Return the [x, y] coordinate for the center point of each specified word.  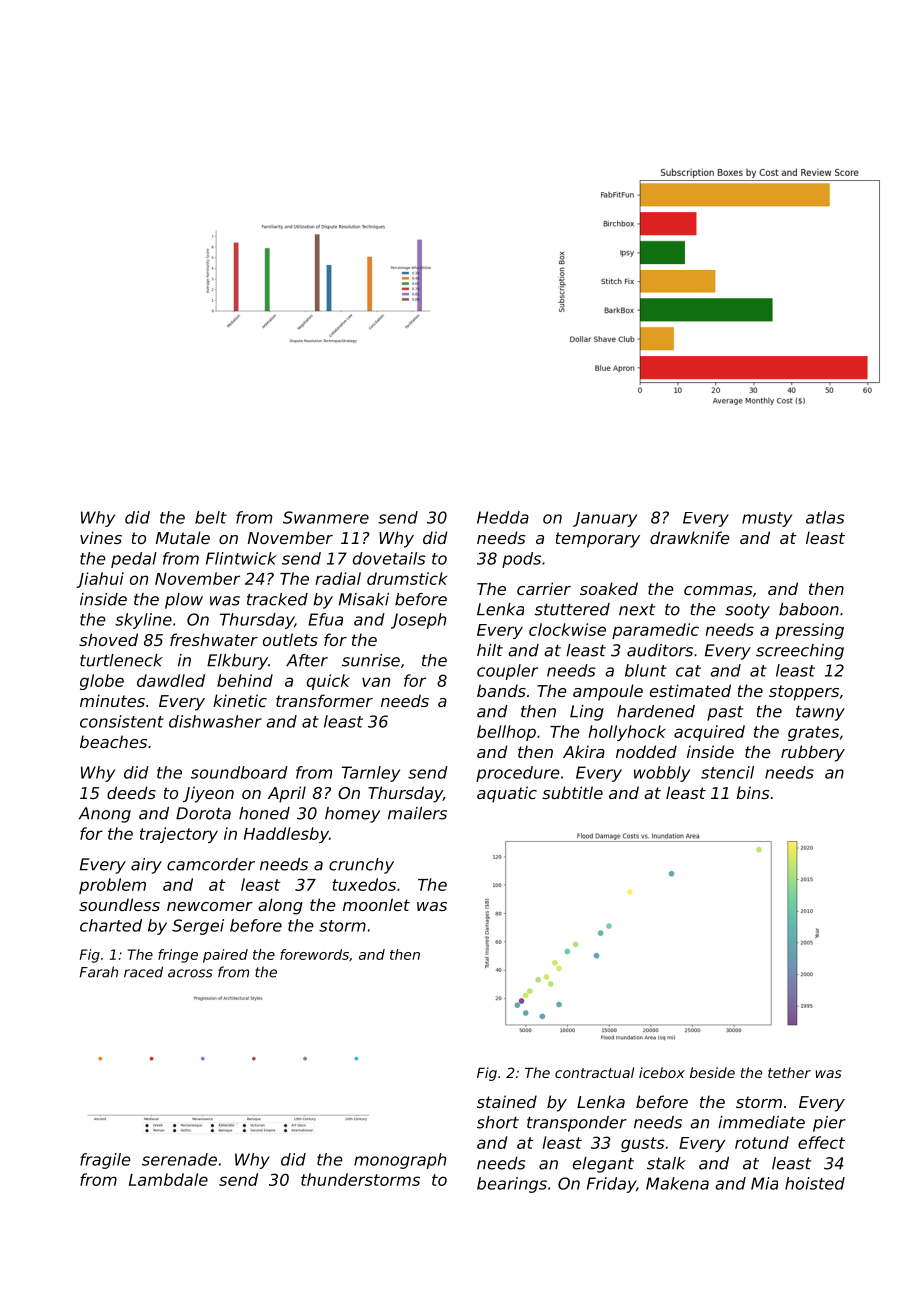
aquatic [507, 794]
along [280, 906]
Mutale [183, 537]
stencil [727, 772]
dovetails [389, 558]
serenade [179, 1159]
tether [789, 1072]
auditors [660, 650]
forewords [314, 954]
